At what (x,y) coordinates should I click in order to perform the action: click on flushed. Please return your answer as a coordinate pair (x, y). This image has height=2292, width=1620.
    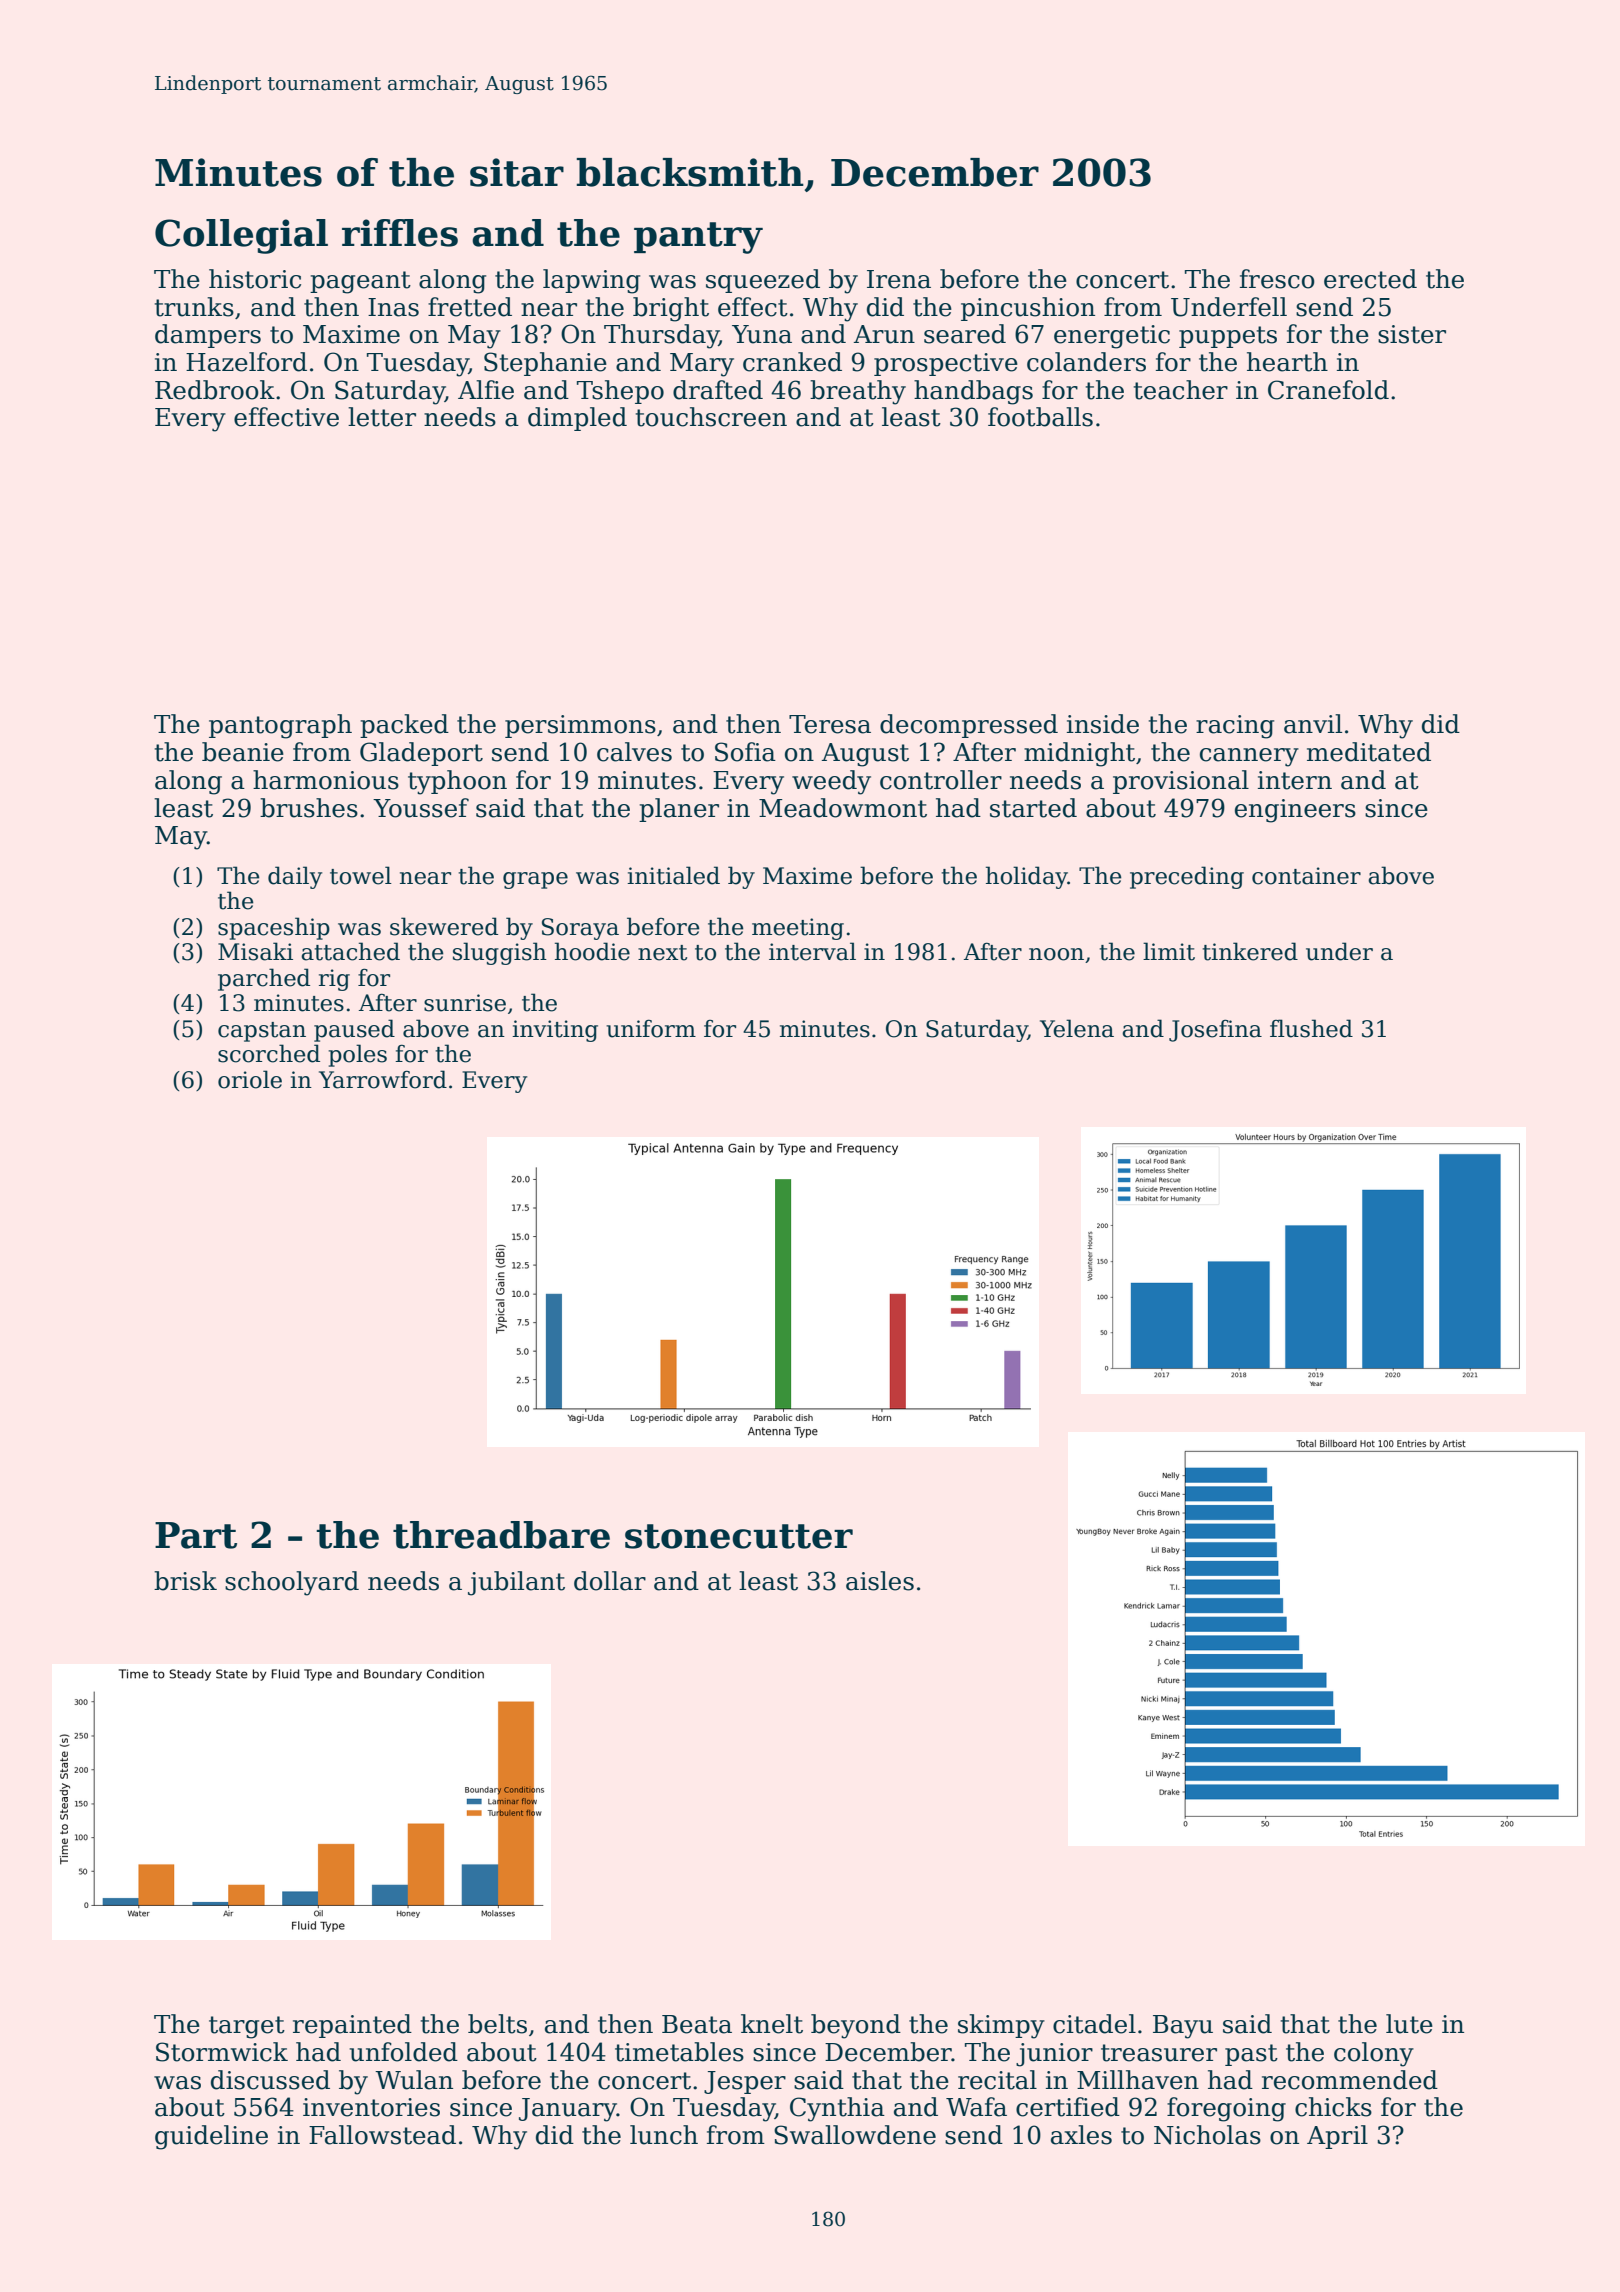
    Looking at the image, I should click on (1311, 1028).
